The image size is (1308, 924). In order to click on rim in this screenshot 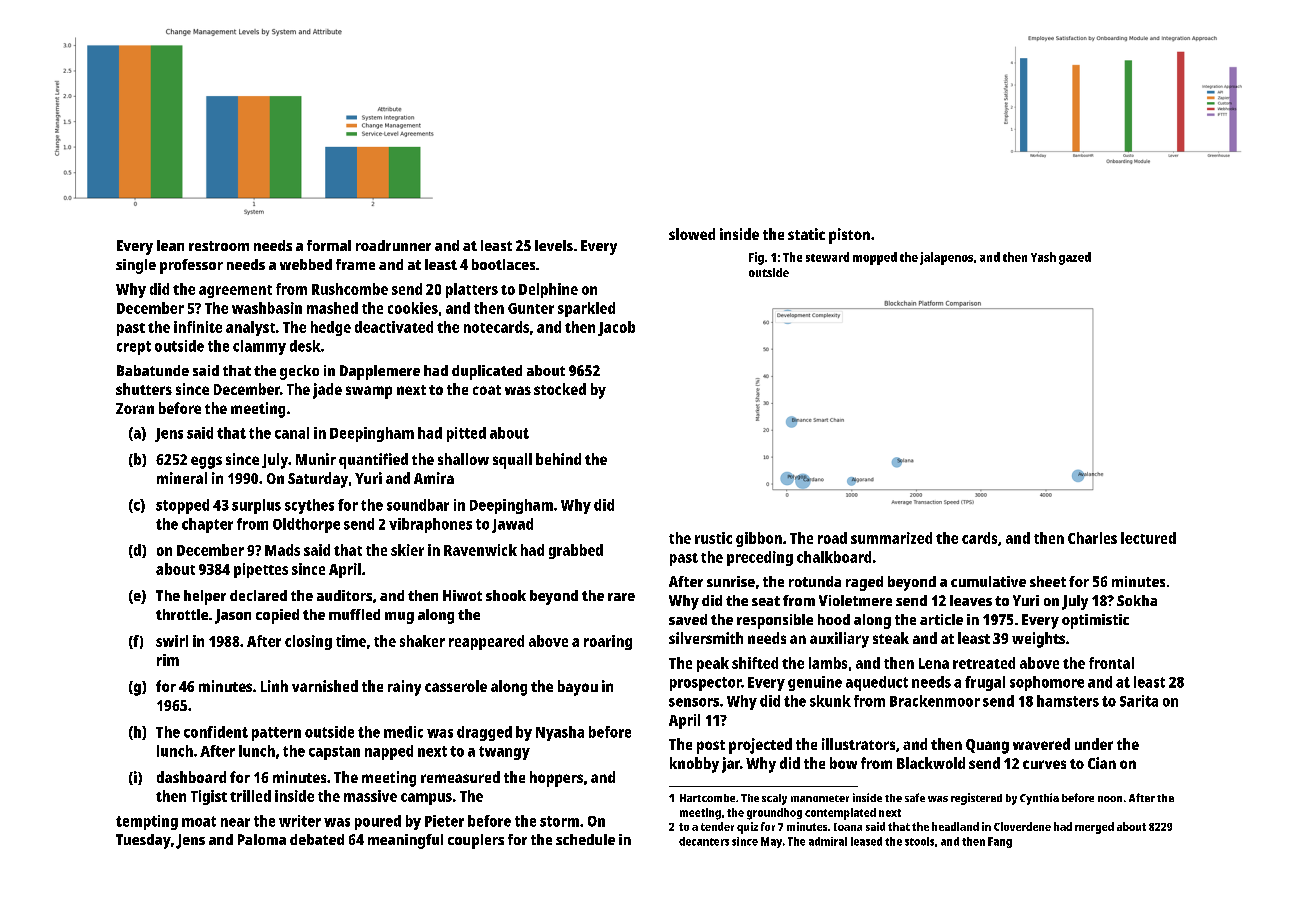, I will do `click(168, 660)`.
